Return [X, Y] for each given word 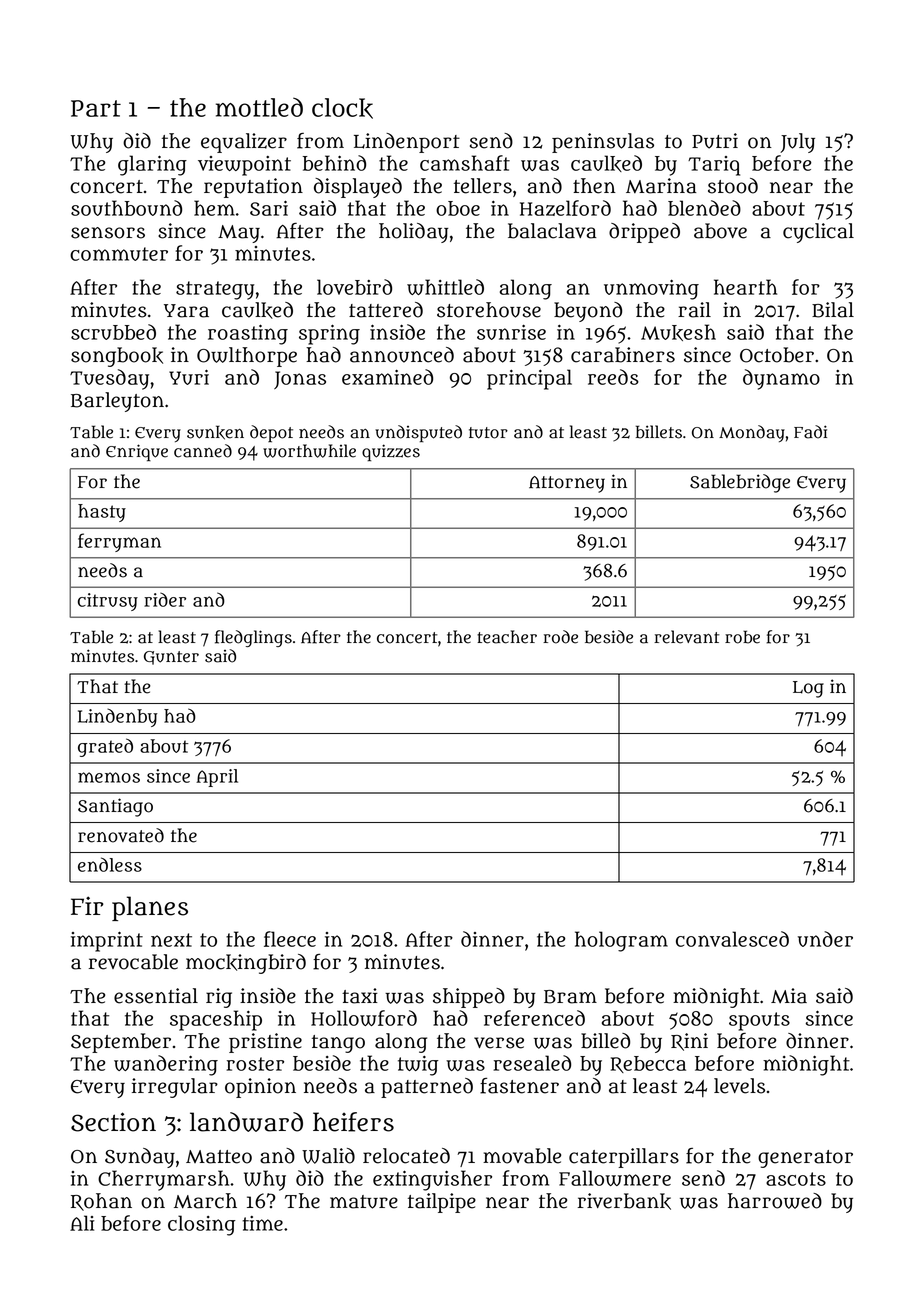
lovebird [354, 287]
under [825, 939]
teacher [507, 637]
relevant [687, 637]
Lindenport [407, 143]
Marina [661, 186]
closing [202, 1225]
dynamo [781, 379]
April [217, 778]
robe [742, 637]
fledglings [253, 638]
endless [110, 864]
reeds [613, 377]
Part [96, 108]
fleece [290, 939]
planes [150, 908]
